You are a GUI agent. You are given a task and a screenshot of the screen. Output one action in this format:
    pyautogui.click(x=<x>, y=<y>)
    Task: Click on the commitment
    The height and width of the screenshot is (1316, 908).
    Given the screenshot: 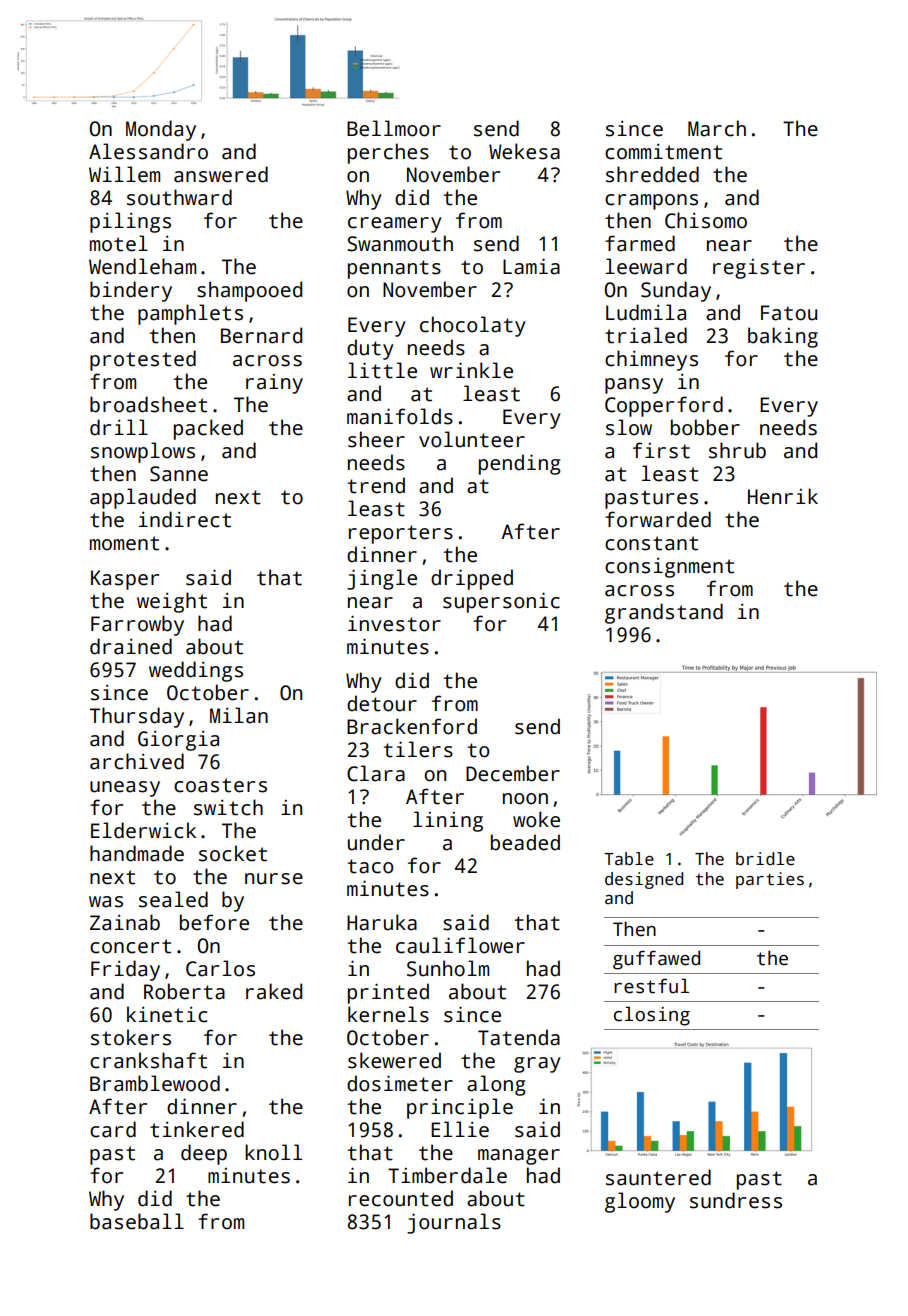 What is the action you would take?
    pyautogui.click(x=663, y=152)
